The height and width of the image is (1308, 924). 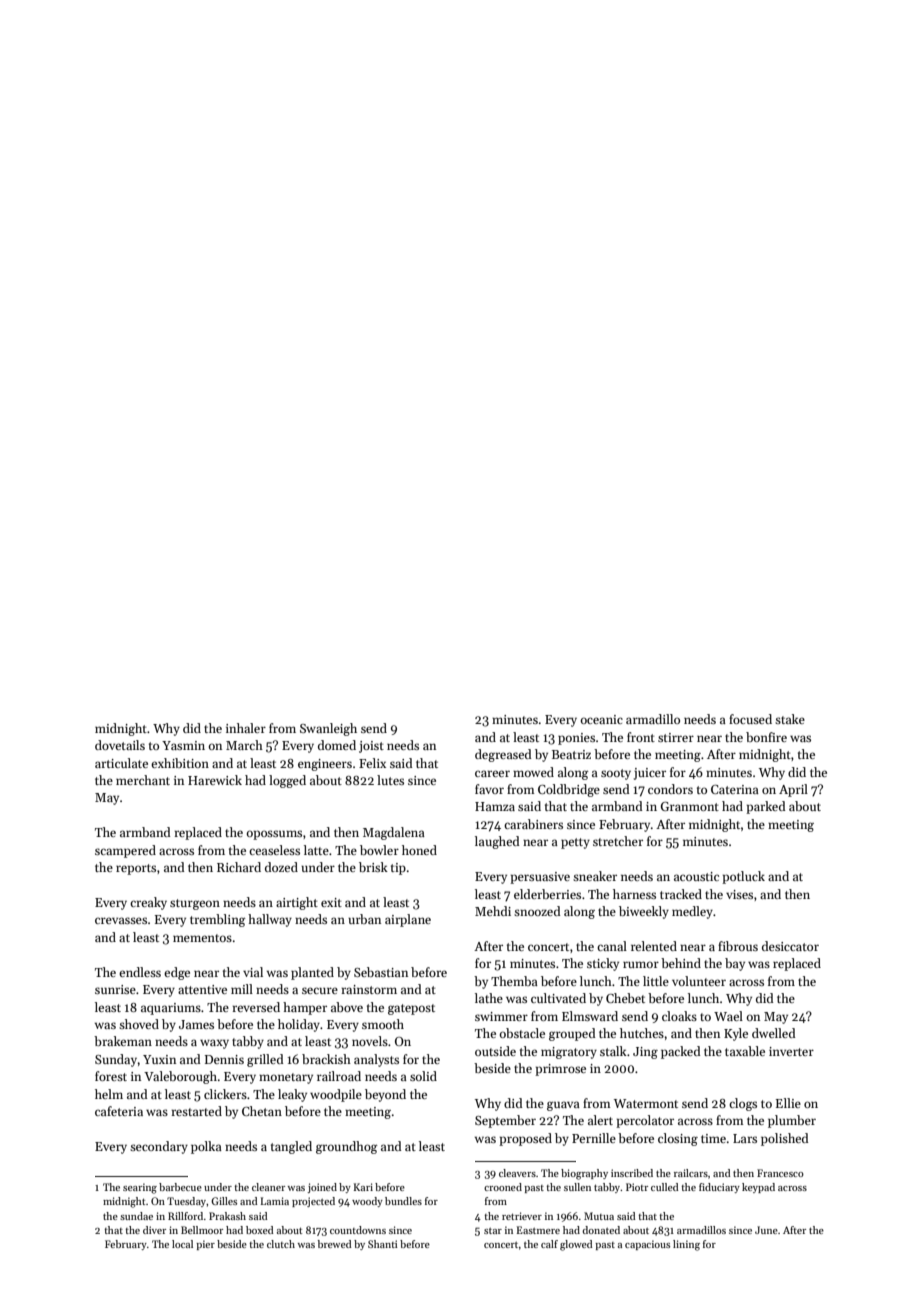 What do you see at coordinates (411, 1009) in the image?
I see `gatepost` at bounding box center [411, 1009].
